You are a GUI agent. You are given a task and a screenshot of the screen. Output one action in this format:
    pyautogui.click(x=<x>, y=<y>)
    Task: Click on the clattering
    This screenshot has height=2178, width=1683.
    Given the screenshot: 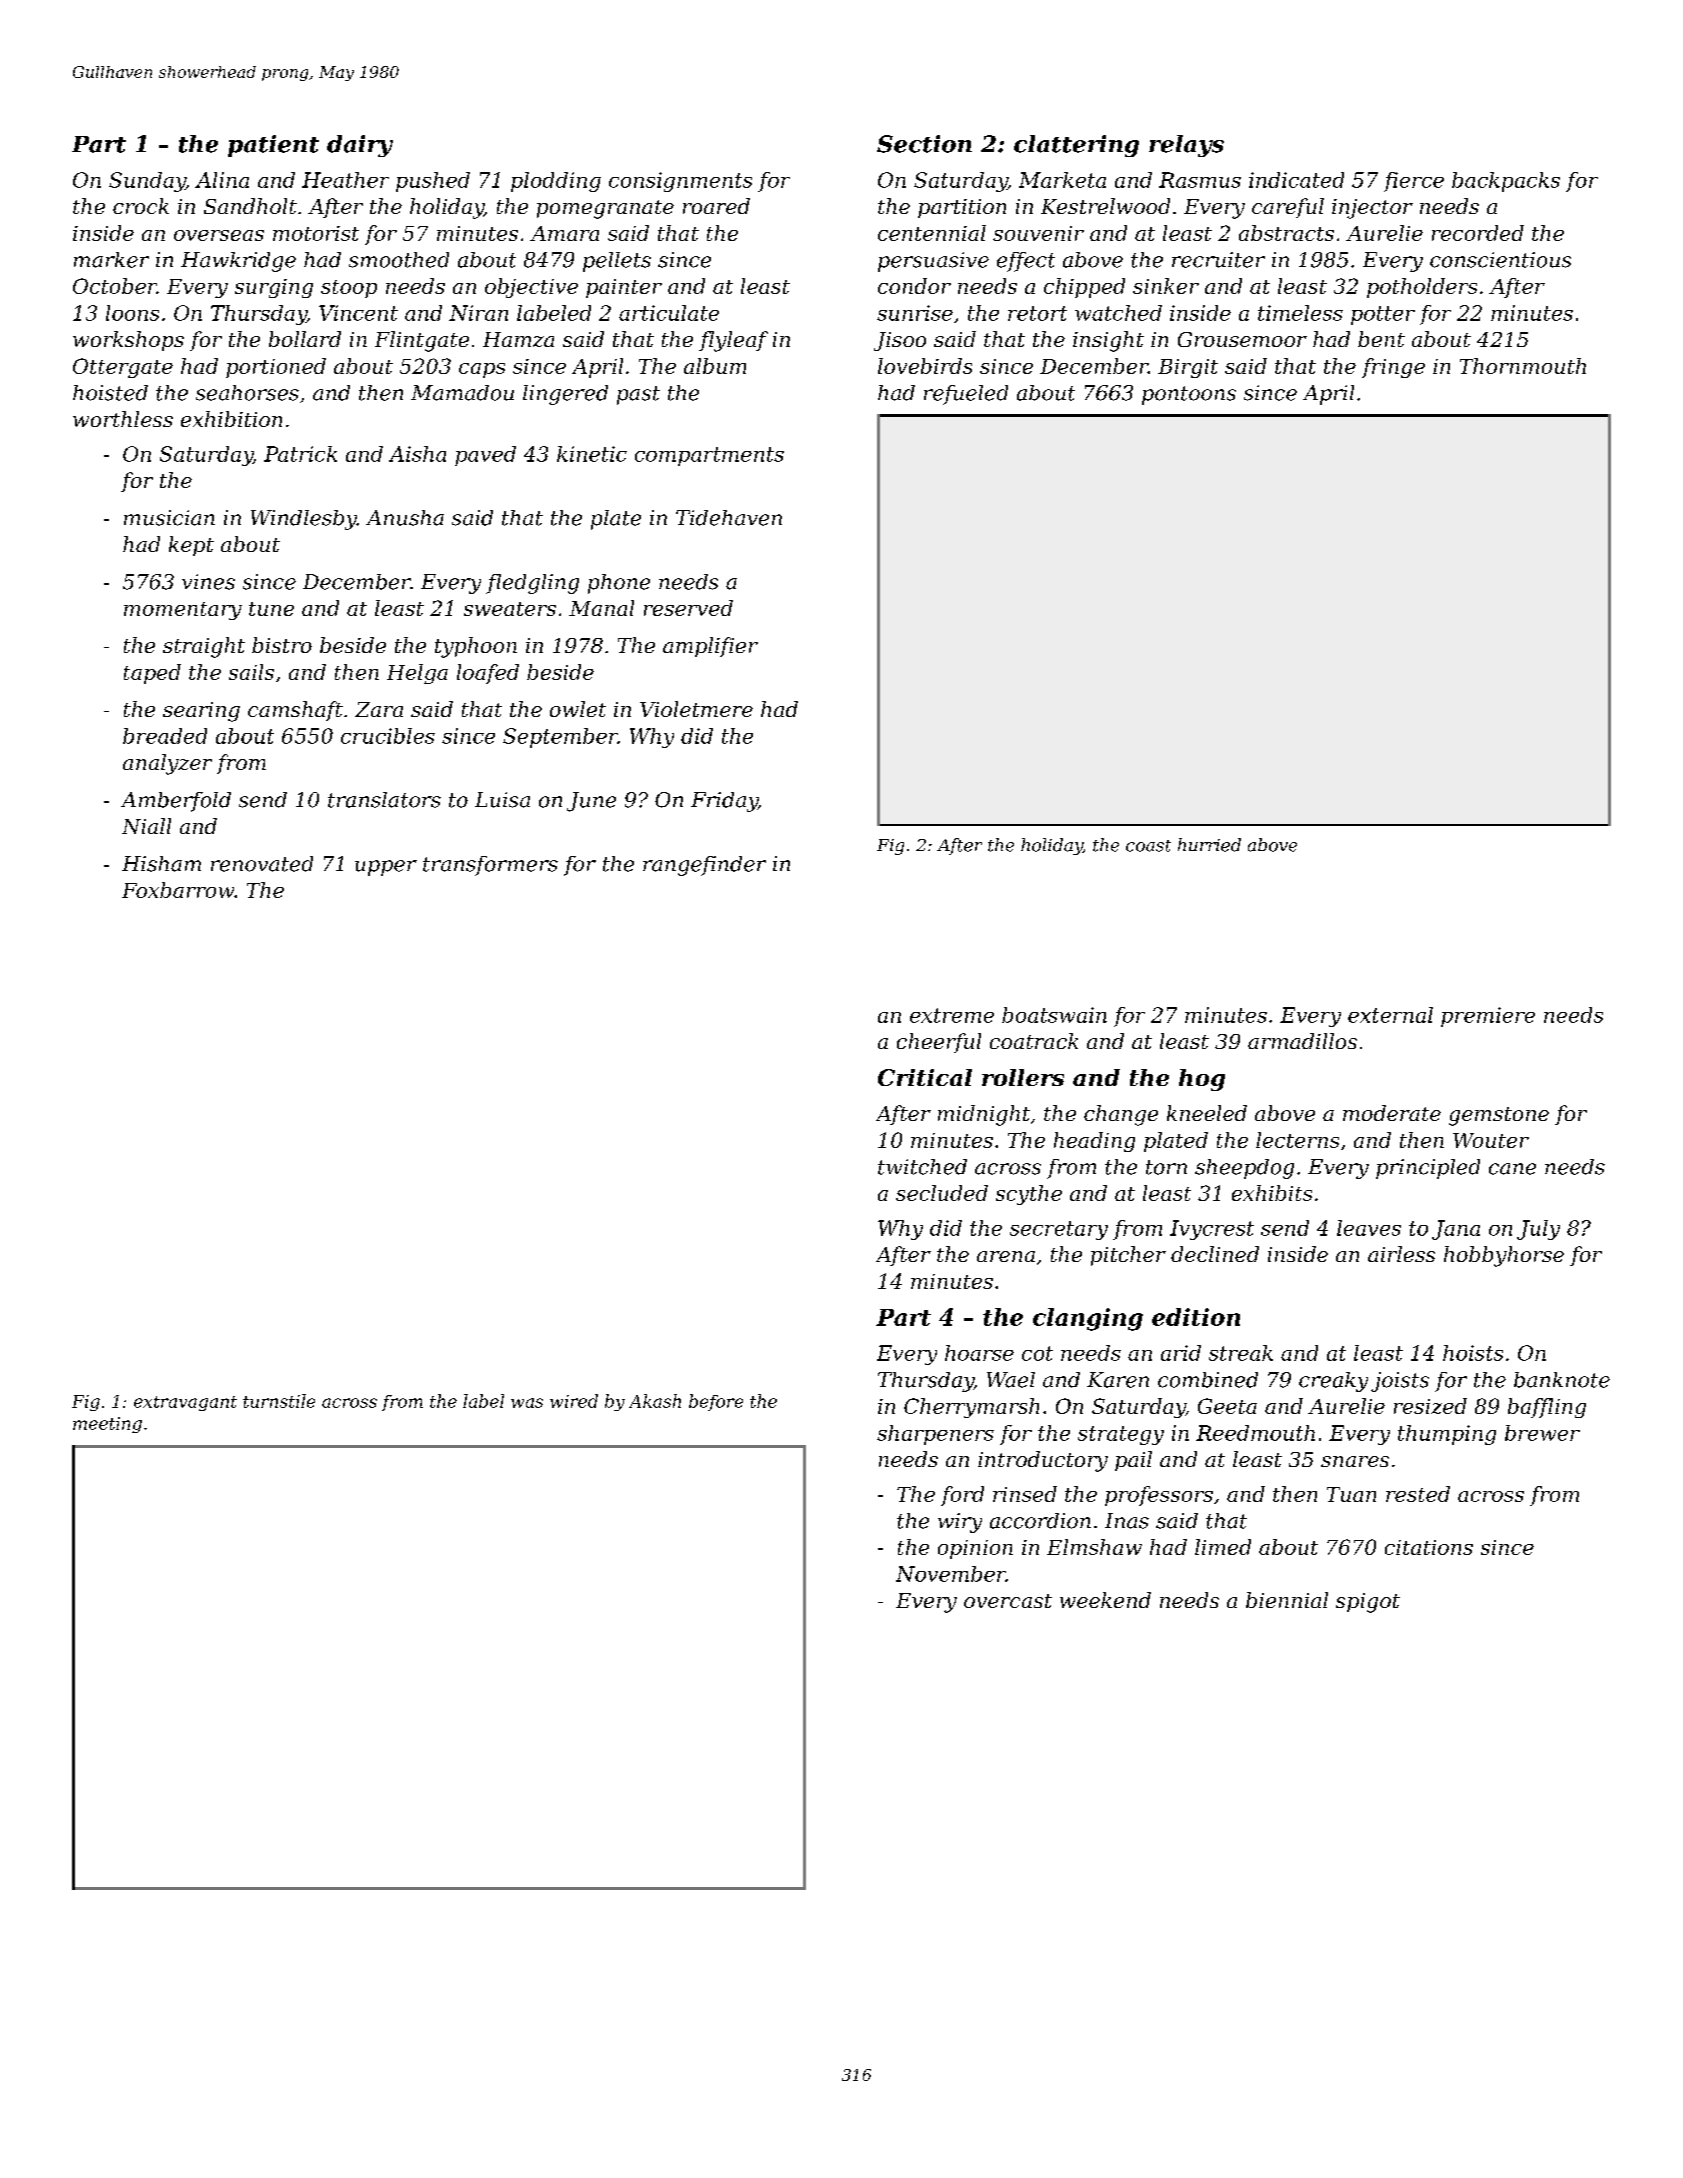 What is the action you would take?
    pyautogui.click(x=1076, y=146)
